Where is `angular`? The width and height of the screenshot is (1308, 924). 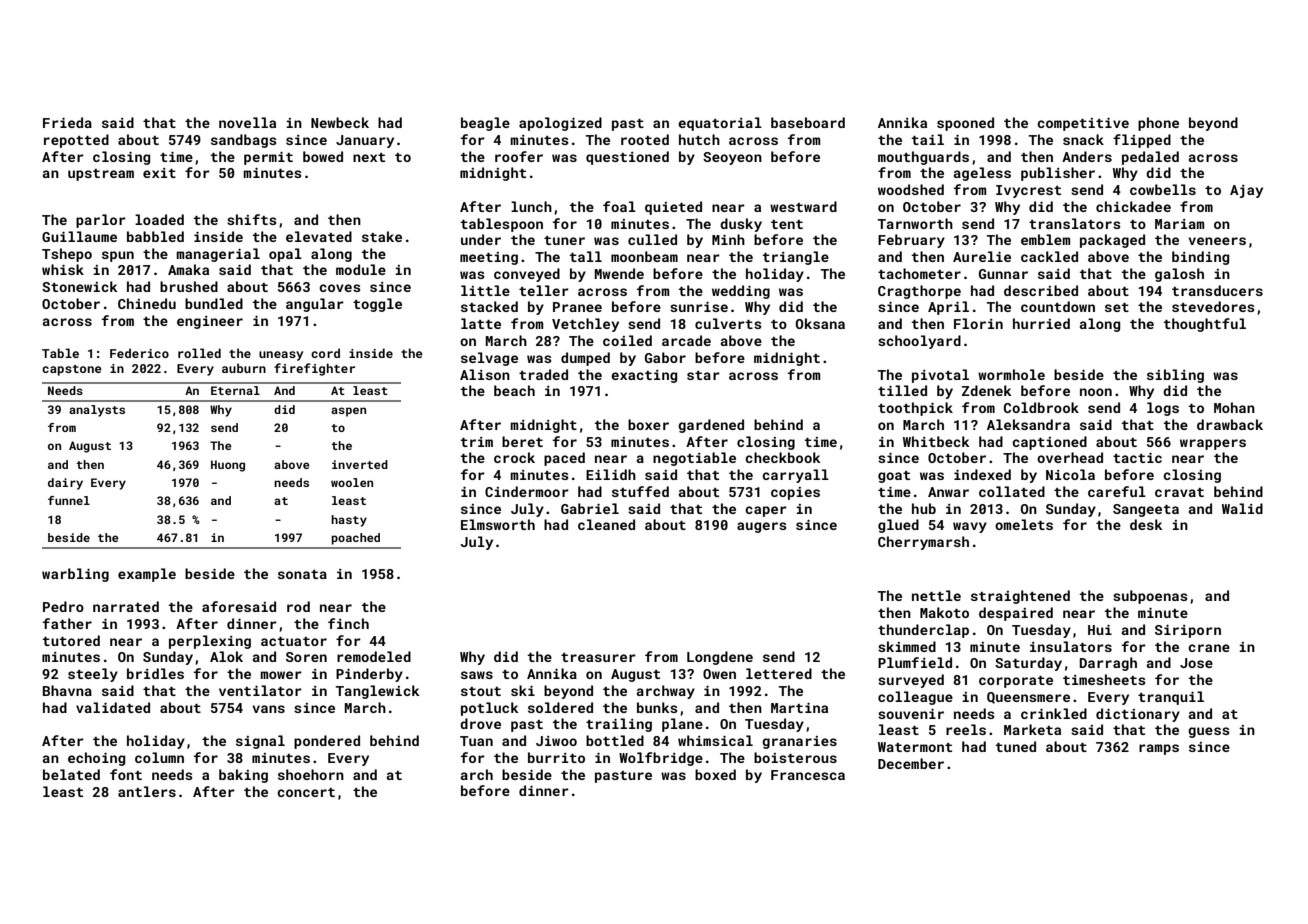 angular is located at coordinates (315, 305).
